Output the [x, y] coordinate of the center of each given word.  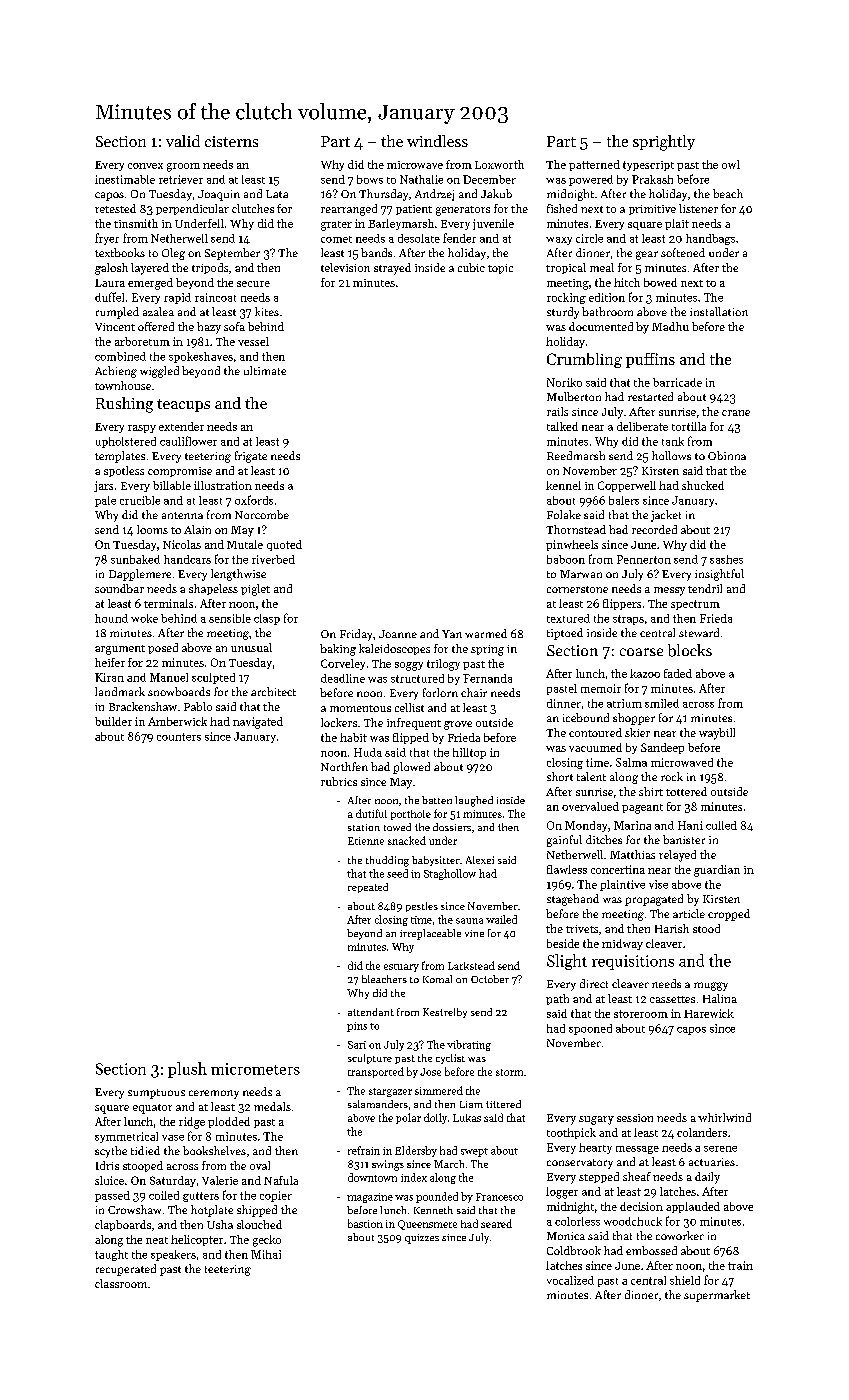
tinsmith [136, 223]
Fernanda [487, 678]
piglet [255, 590]
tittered [503, 1104]
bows [370, 179]
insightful [719, 575]
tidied [145, 1150]
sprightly [664, 143]
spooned [590, 1029]
